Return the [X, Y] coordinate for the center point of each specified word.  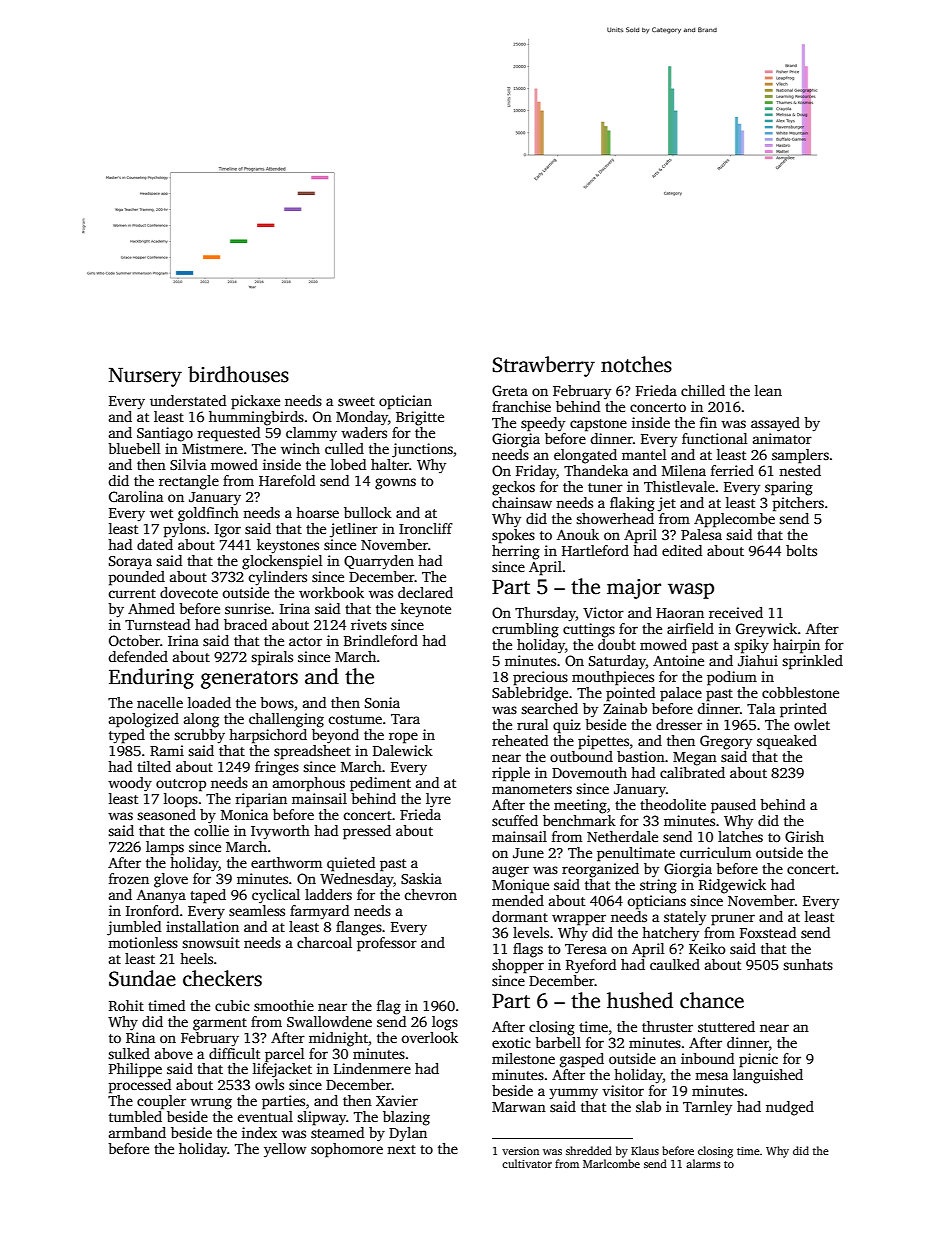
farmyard [319, 912]
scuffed [515, 820]
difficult [234, 1053]
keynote [425, 610]
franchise [521, 406]
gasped [582, 1060]
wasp [691, 591]
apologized [144, 720]
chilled [703, 390]
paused [733, 806]
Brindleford [381, 640]
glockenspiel [282, 562]
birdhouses [238, 374]
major [634, 589]
